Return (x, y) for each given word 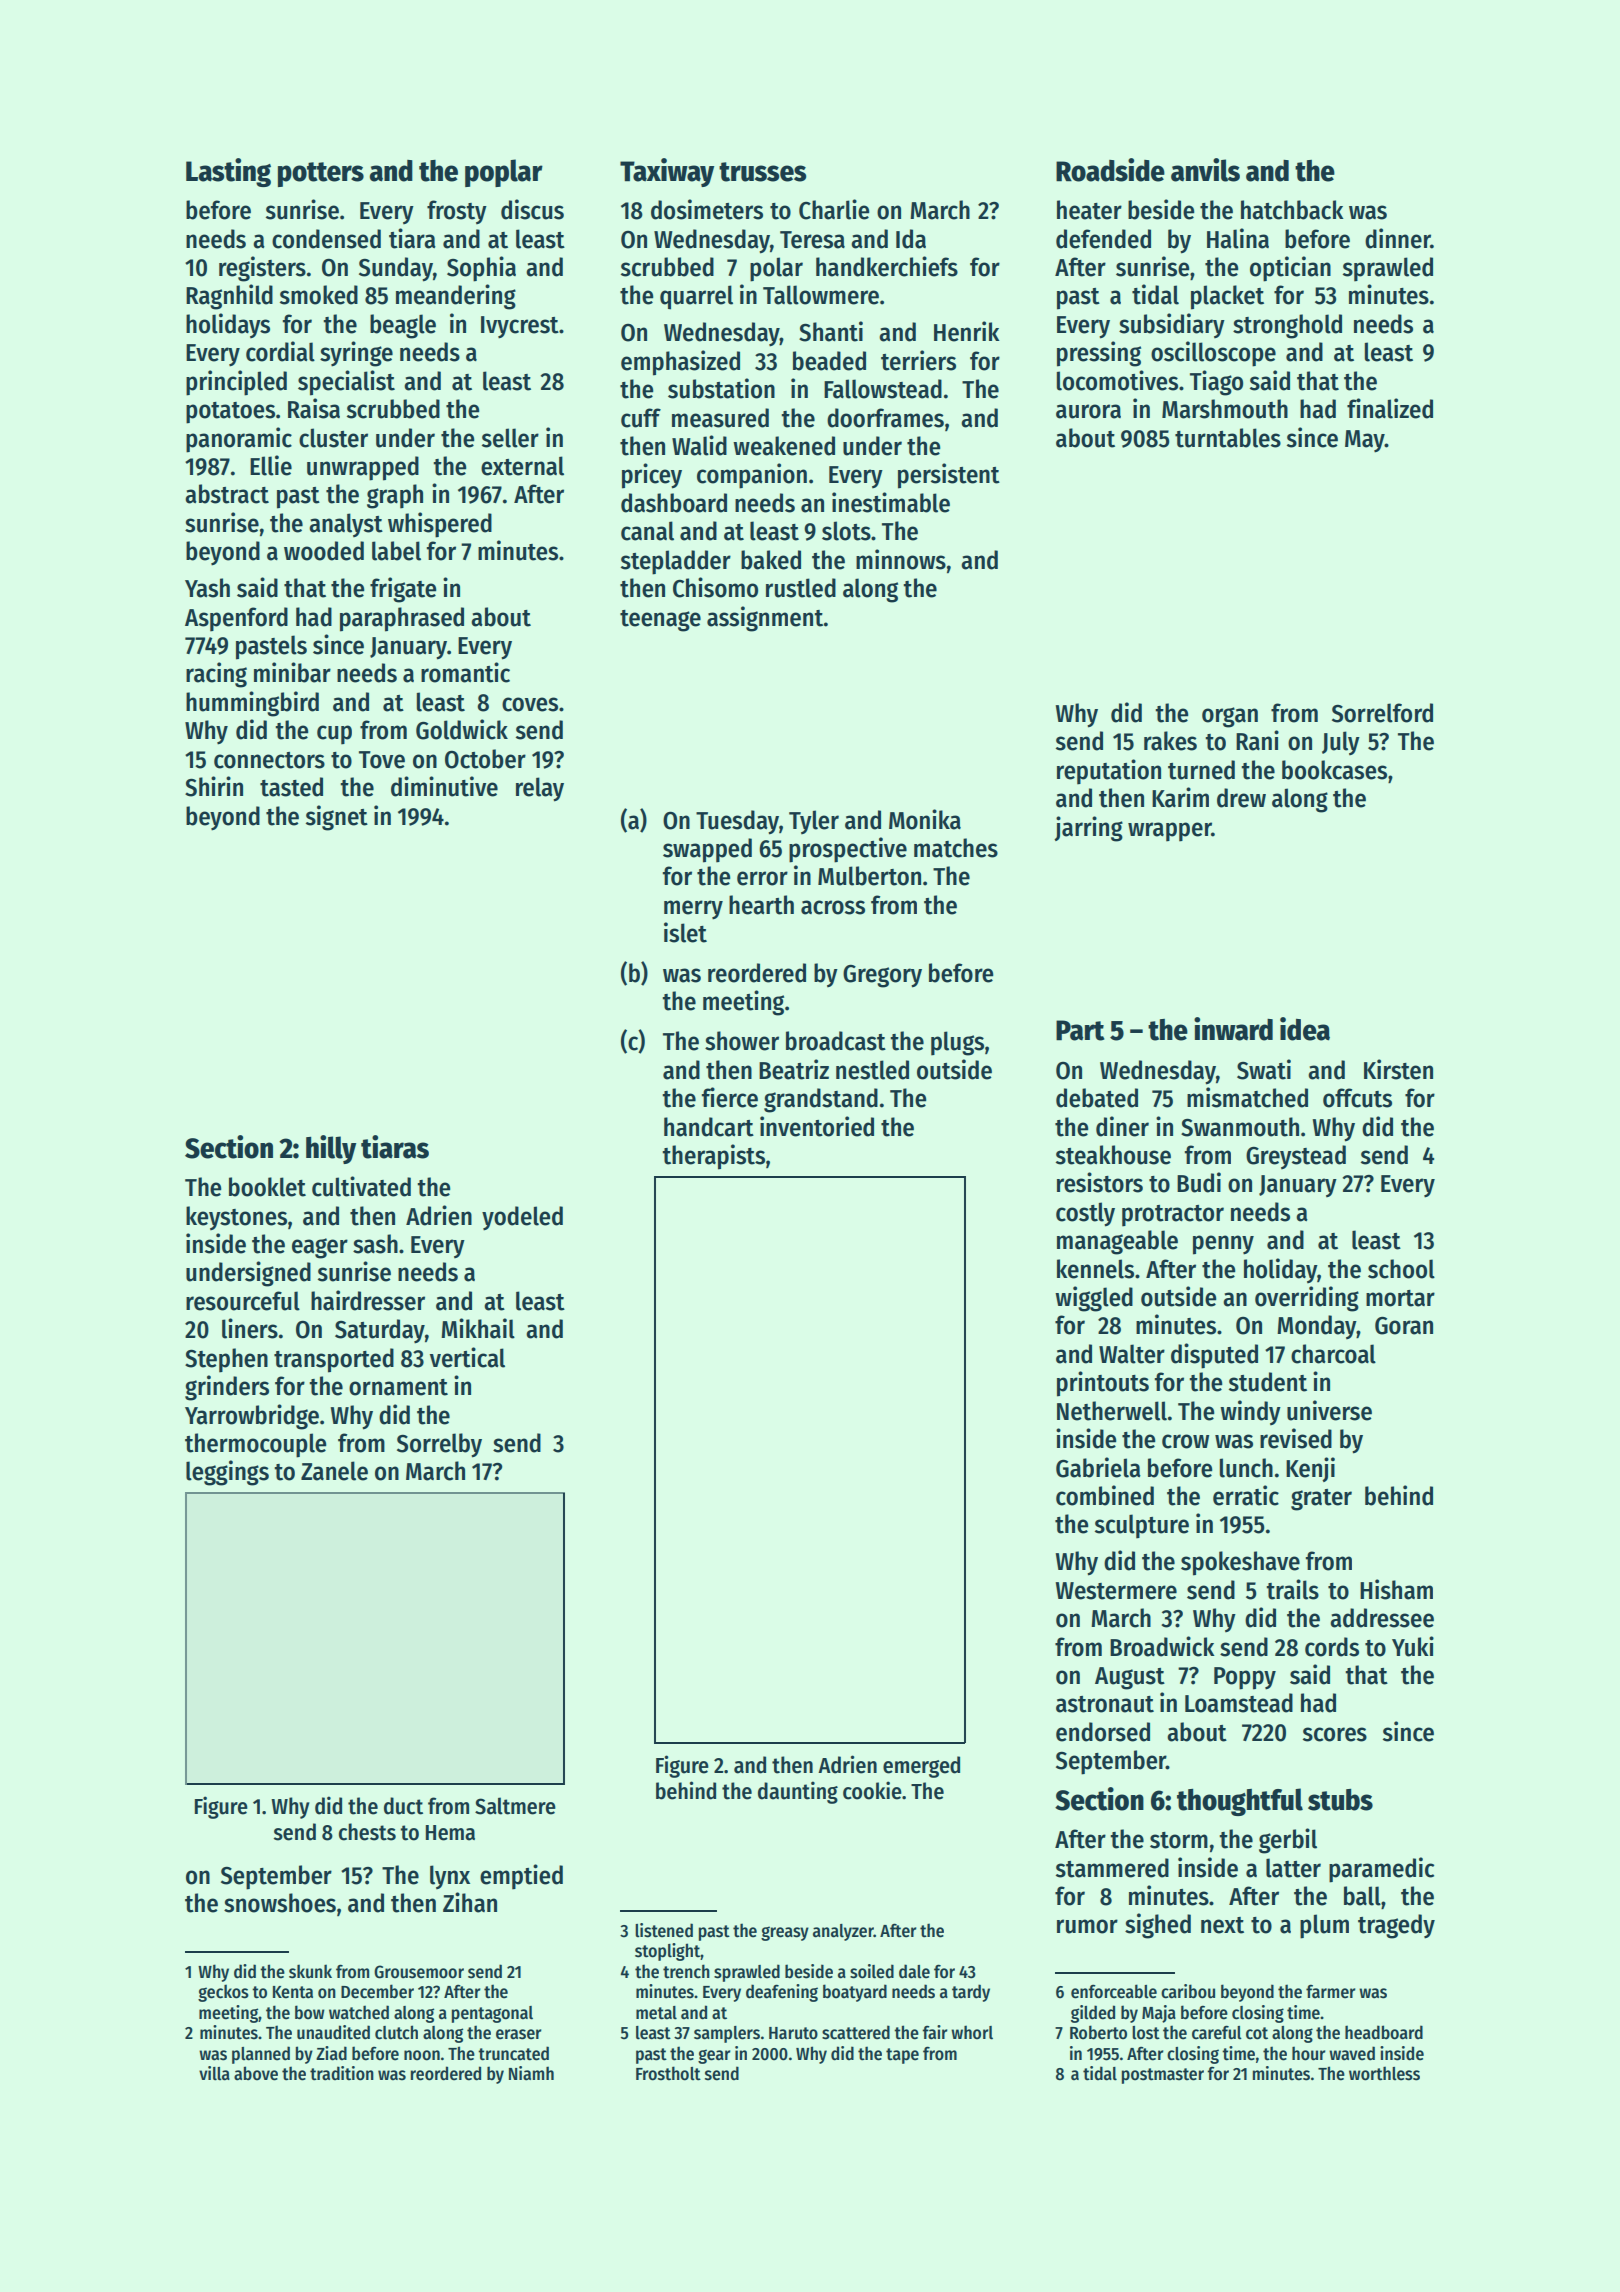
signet (337, 818)
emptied (521, 1877)
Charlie (834, 209)
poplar (504, 173)
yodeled (522, 1218)
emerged (921, 1767)
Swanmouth (1240, 1127)
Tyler (814, 822)
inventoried (817, 1126)
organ (1230, 717)
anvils (1205, 170)
